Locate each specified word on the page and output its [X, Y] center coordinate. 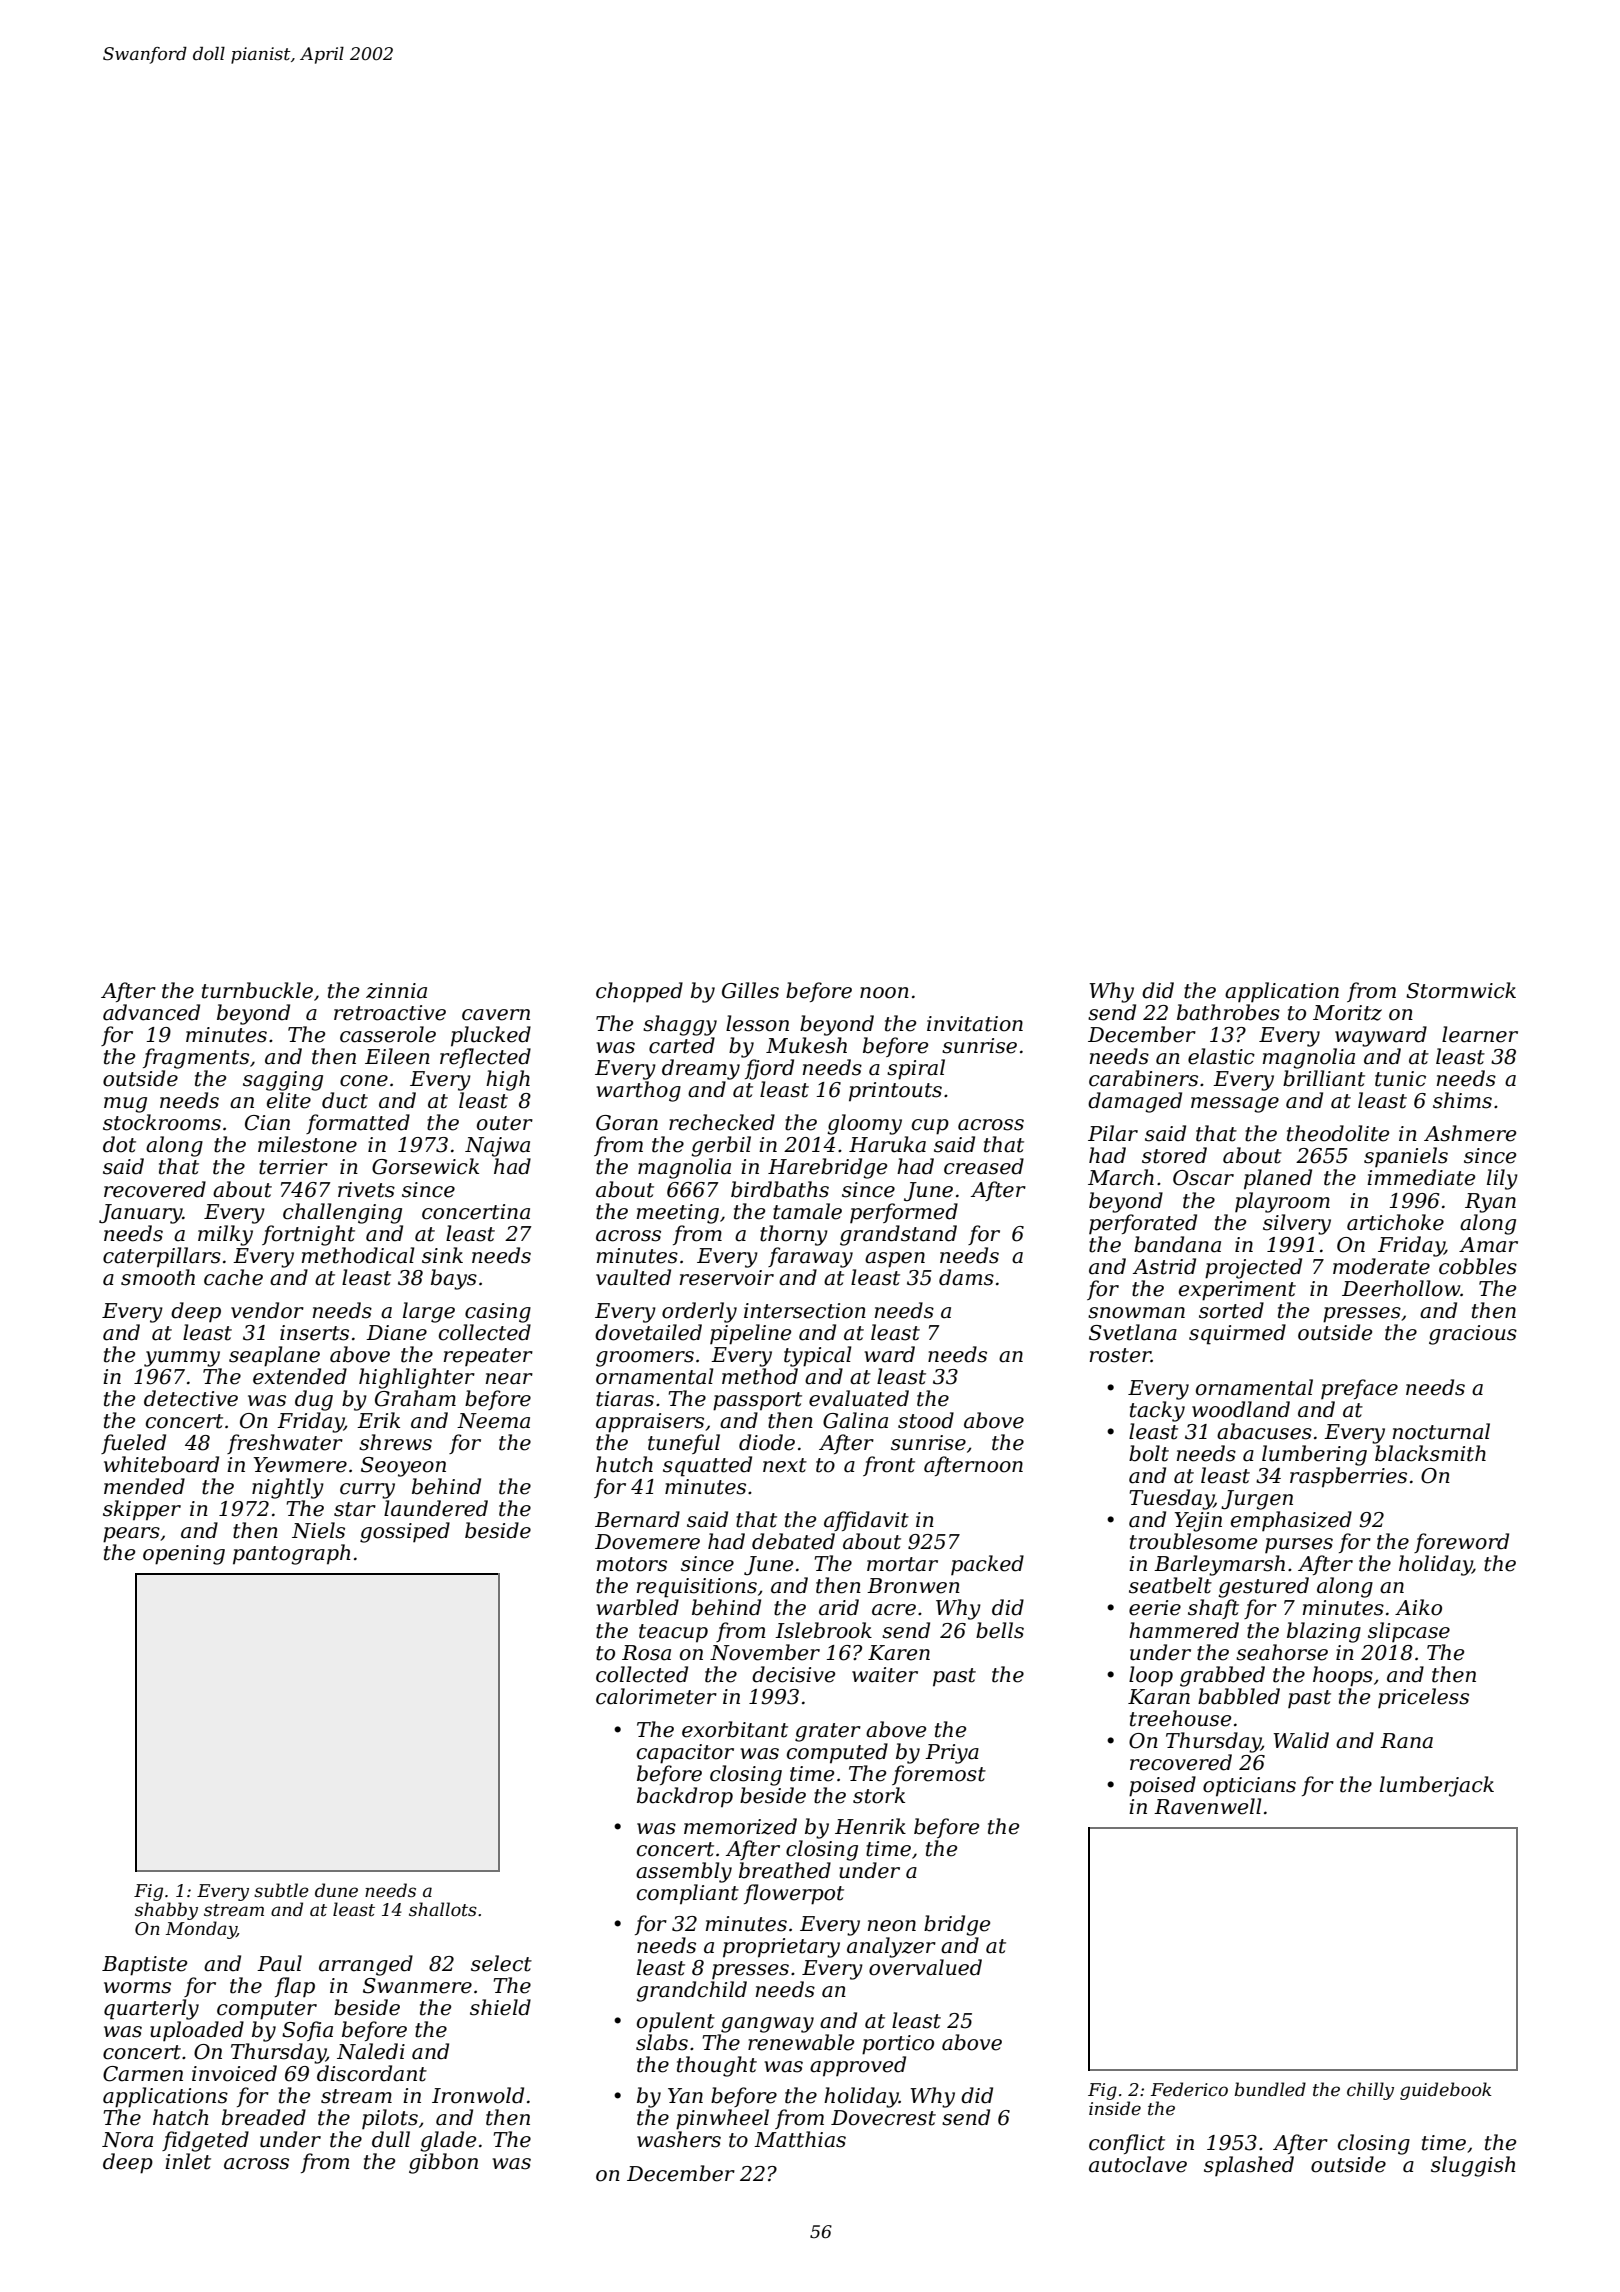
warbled [637, 1607]
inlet [188, 2161]
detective [191, 1398]
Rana [1406, 1741]
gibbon [443, 2163]
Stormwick [1461, 990]
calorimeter [656, 1696]
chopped [639, 992]
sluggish [1473, 2166]
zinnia [396, 991]
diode [767, 1442]
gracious [1473, 1335]
